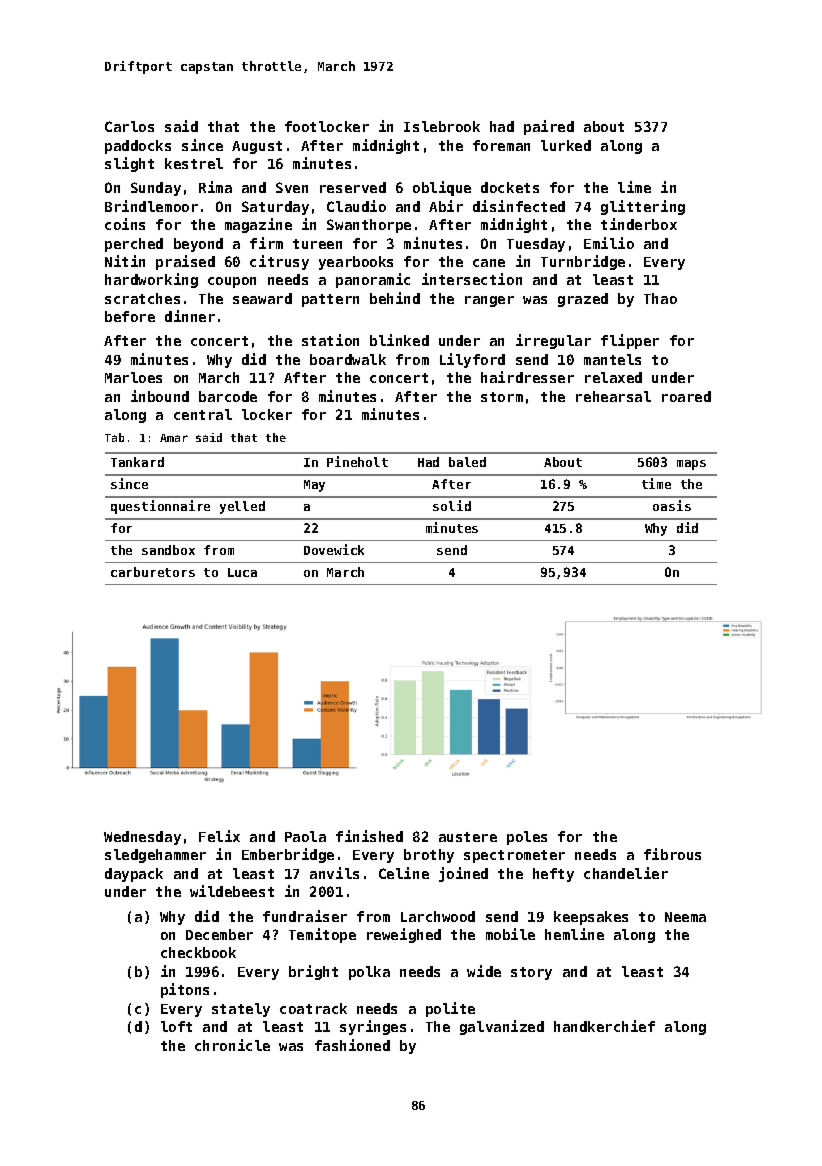 The image size is (822, 1166). What do you see at coordinates (442, 126) in the page?
I see `Islebrook` at bounding box center [442, 126].
